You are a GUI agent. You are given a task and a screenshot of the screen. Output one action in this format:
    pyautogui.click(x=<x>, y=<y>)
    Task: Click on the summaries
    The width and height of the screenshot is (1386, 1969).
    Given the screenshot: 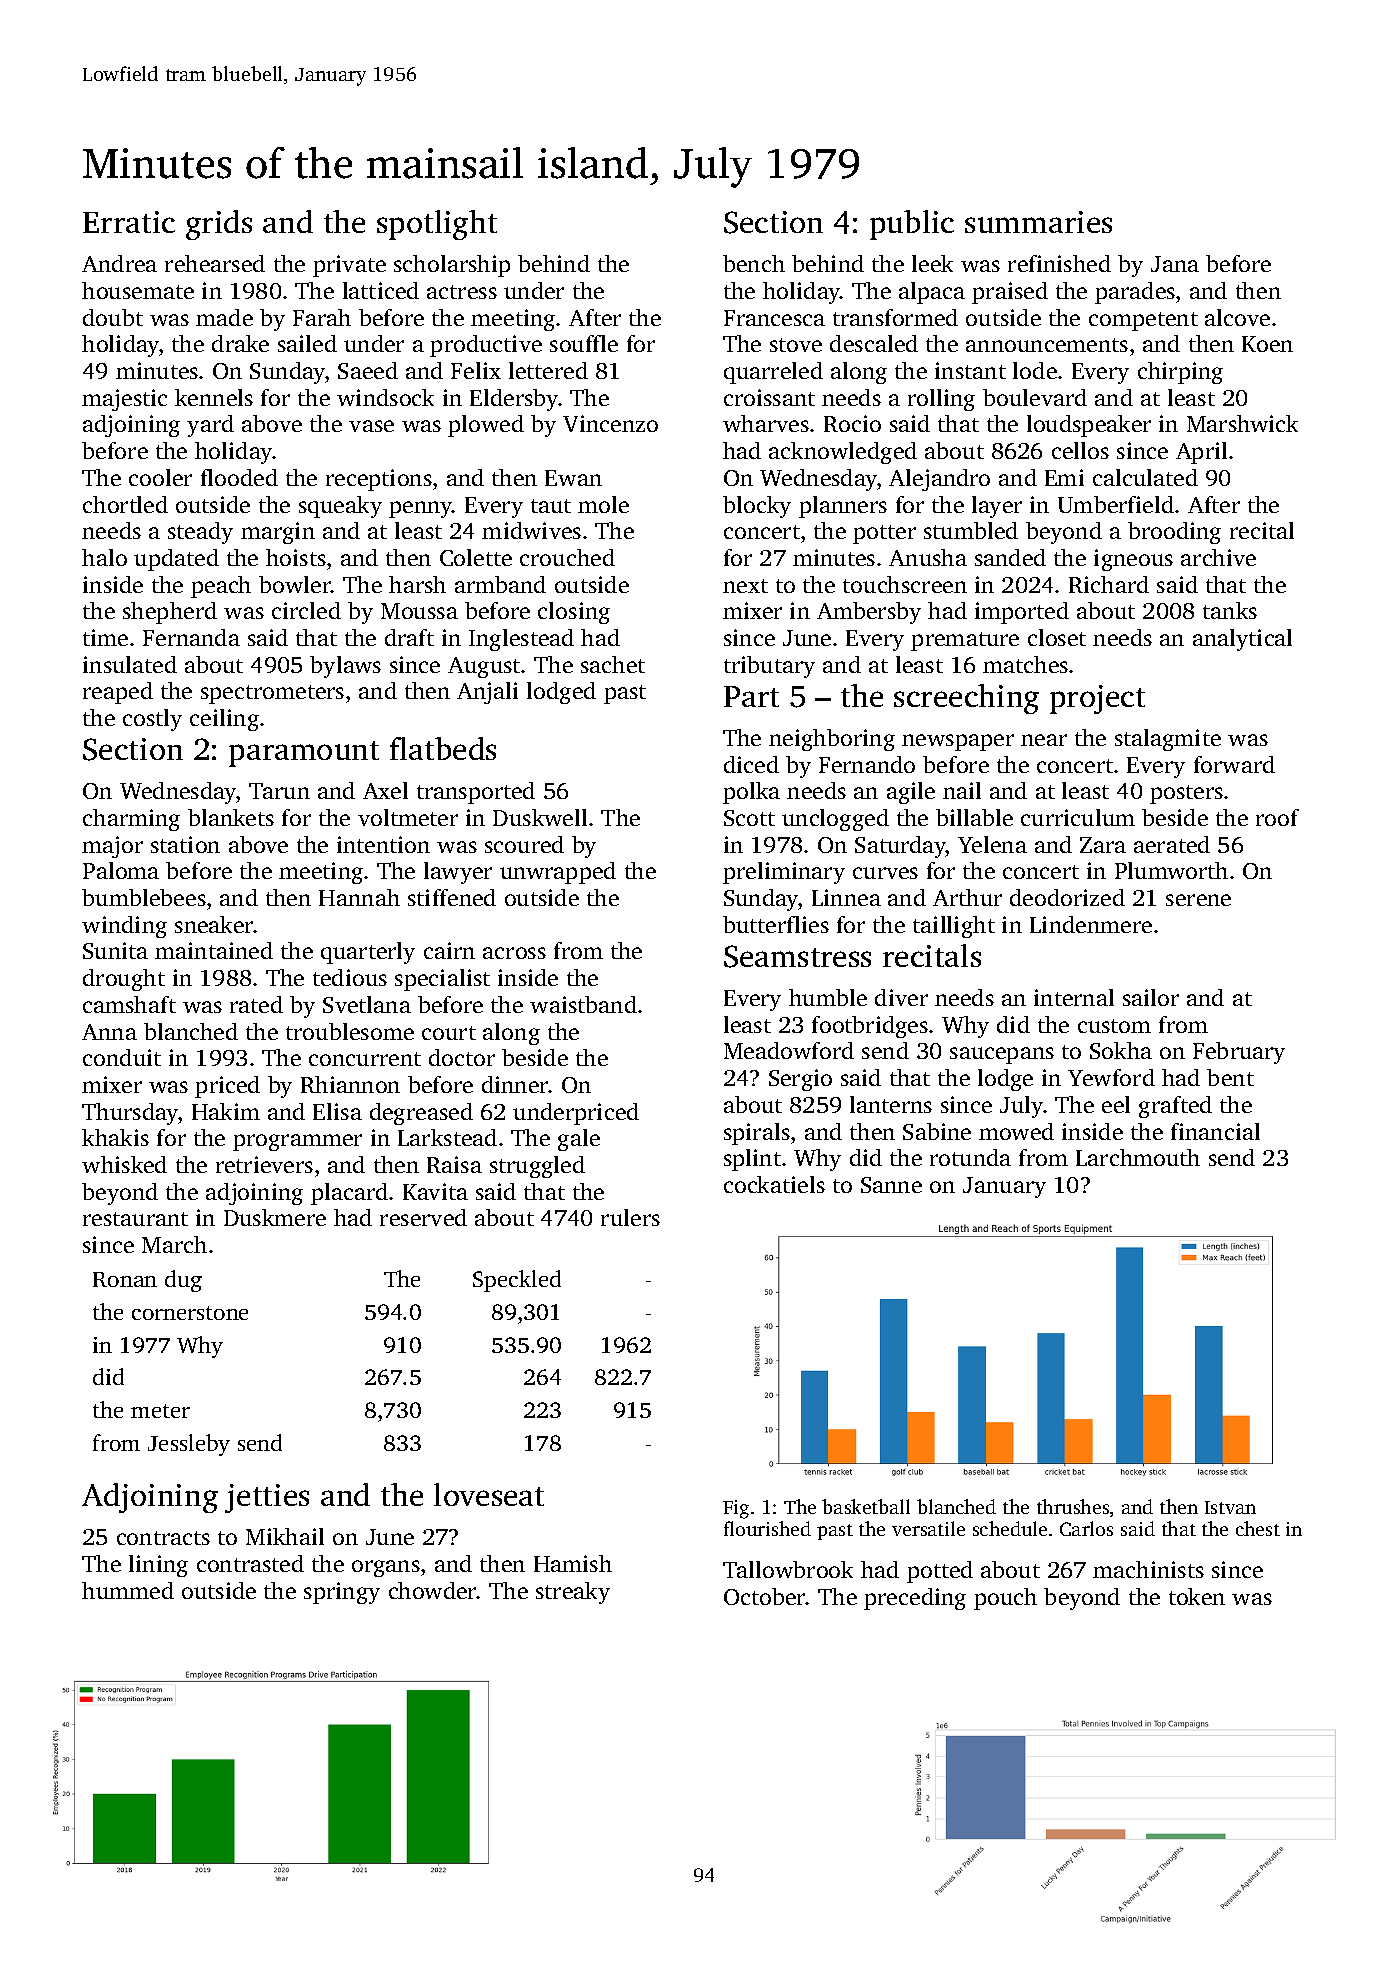 What is the action you would take?
    pyautogui.click(x=1038, y=222)
